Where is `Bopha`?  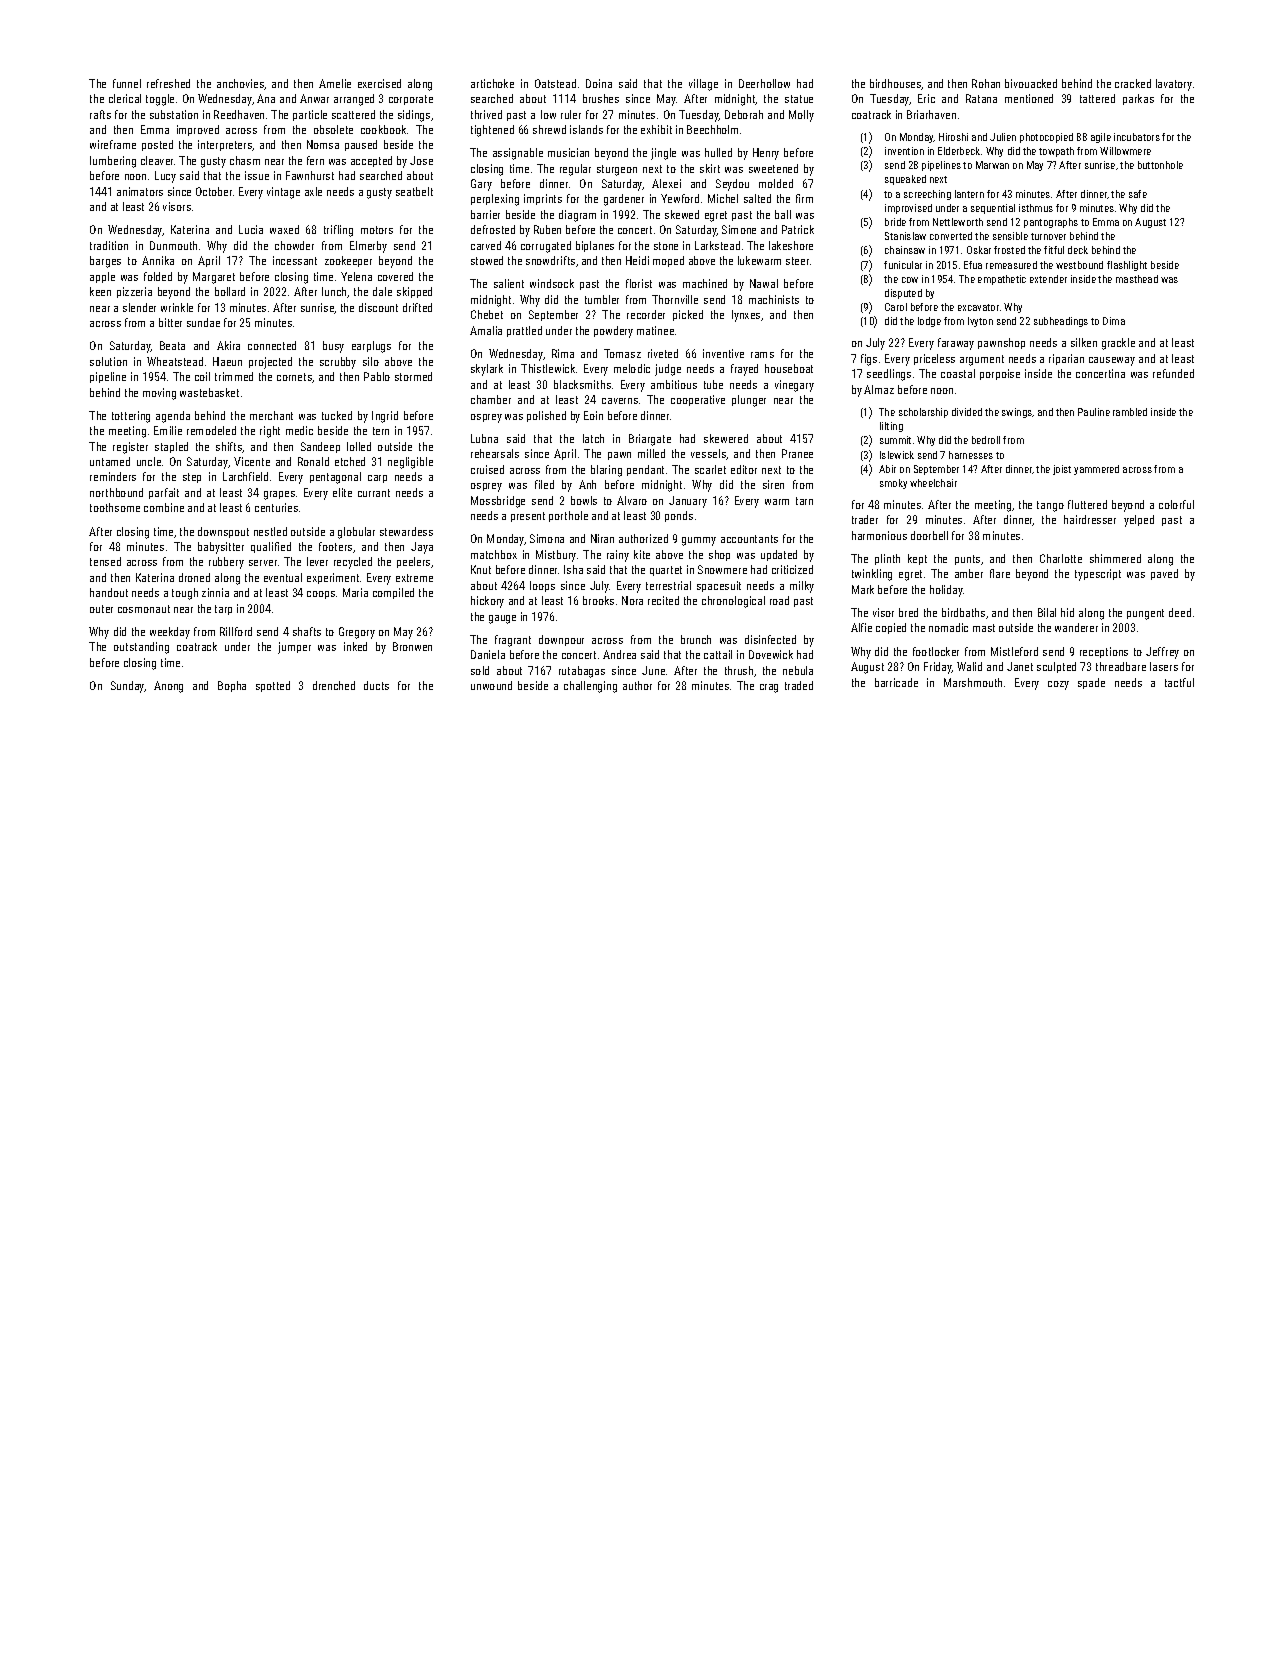 Bopha is located at coordinates (232, 686).
